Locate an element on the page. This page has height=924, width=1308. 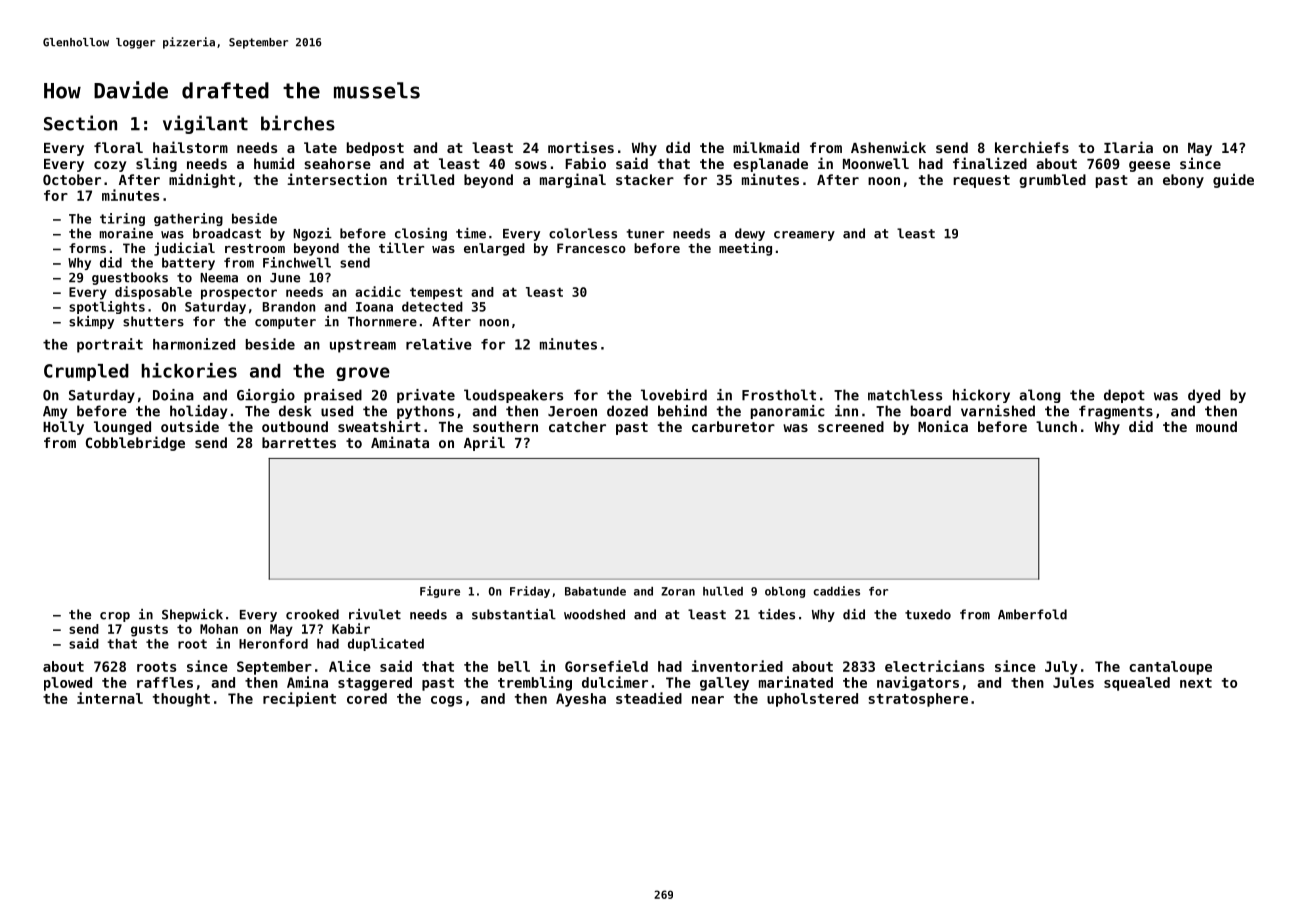
Amberfold is located at coordinates (1032, 614).
